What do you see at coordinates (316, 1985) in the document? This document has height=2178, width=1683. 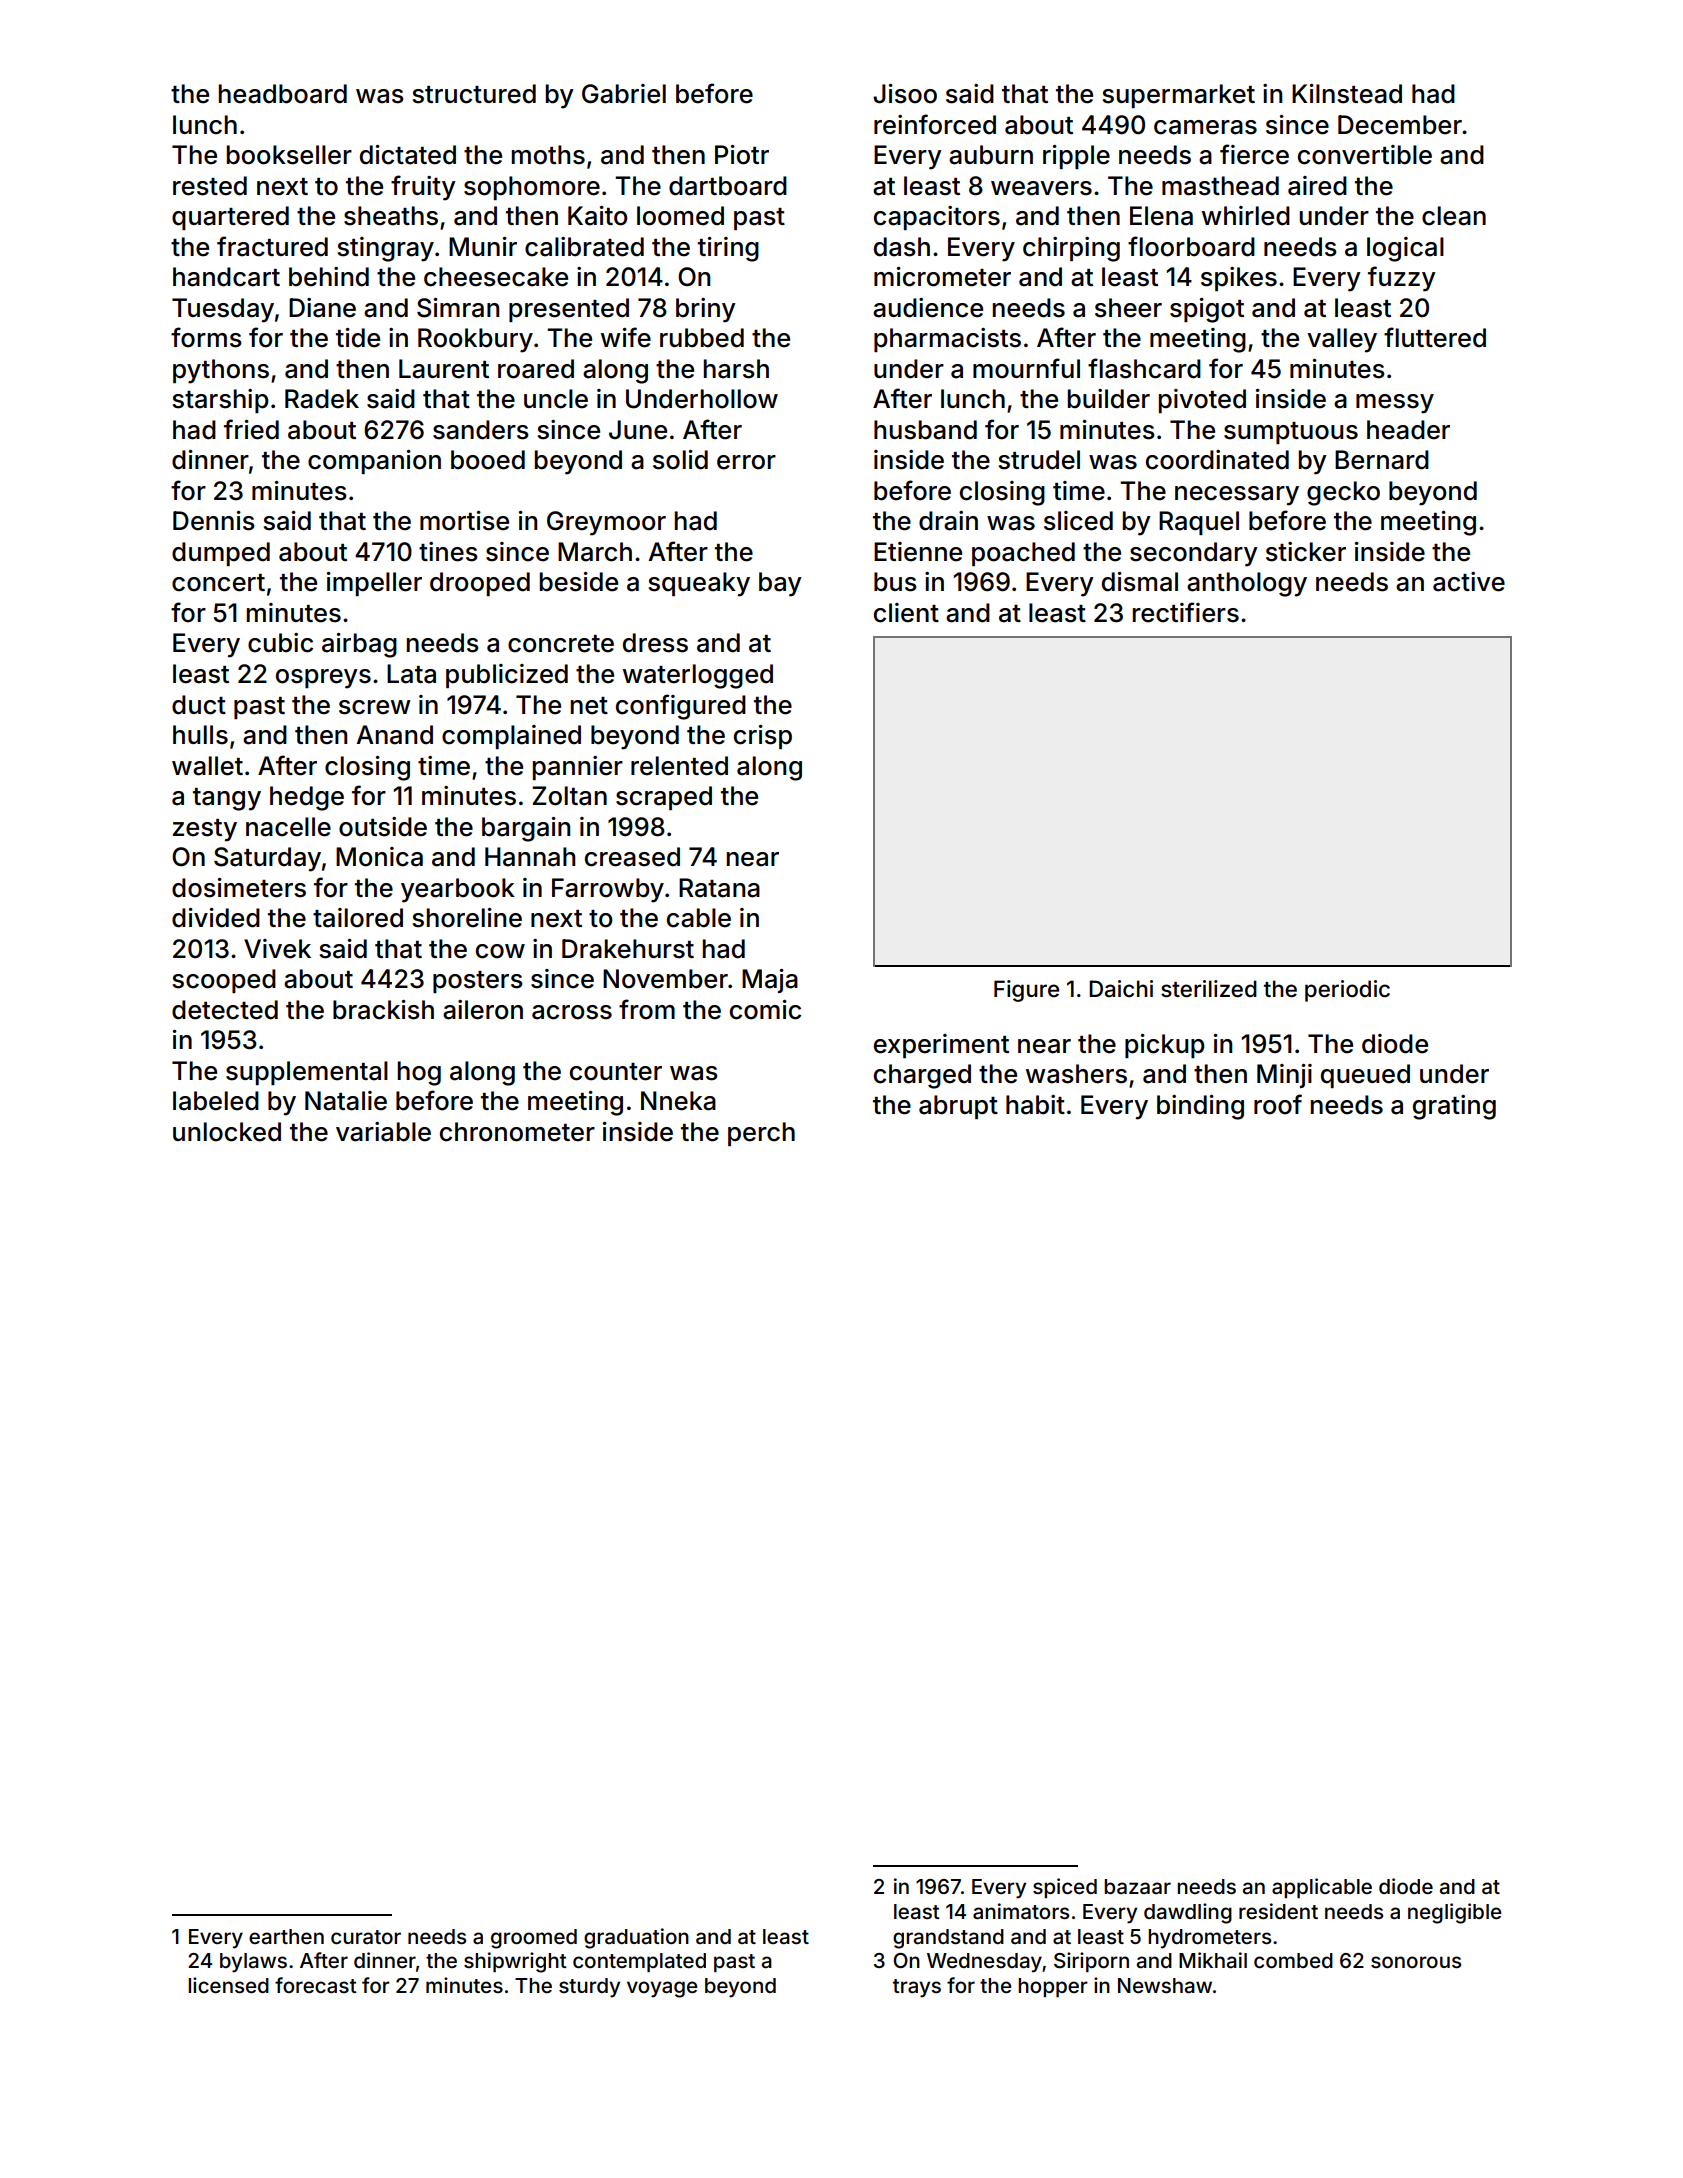 I see `forecast` at bounding box center [316, 1985].
